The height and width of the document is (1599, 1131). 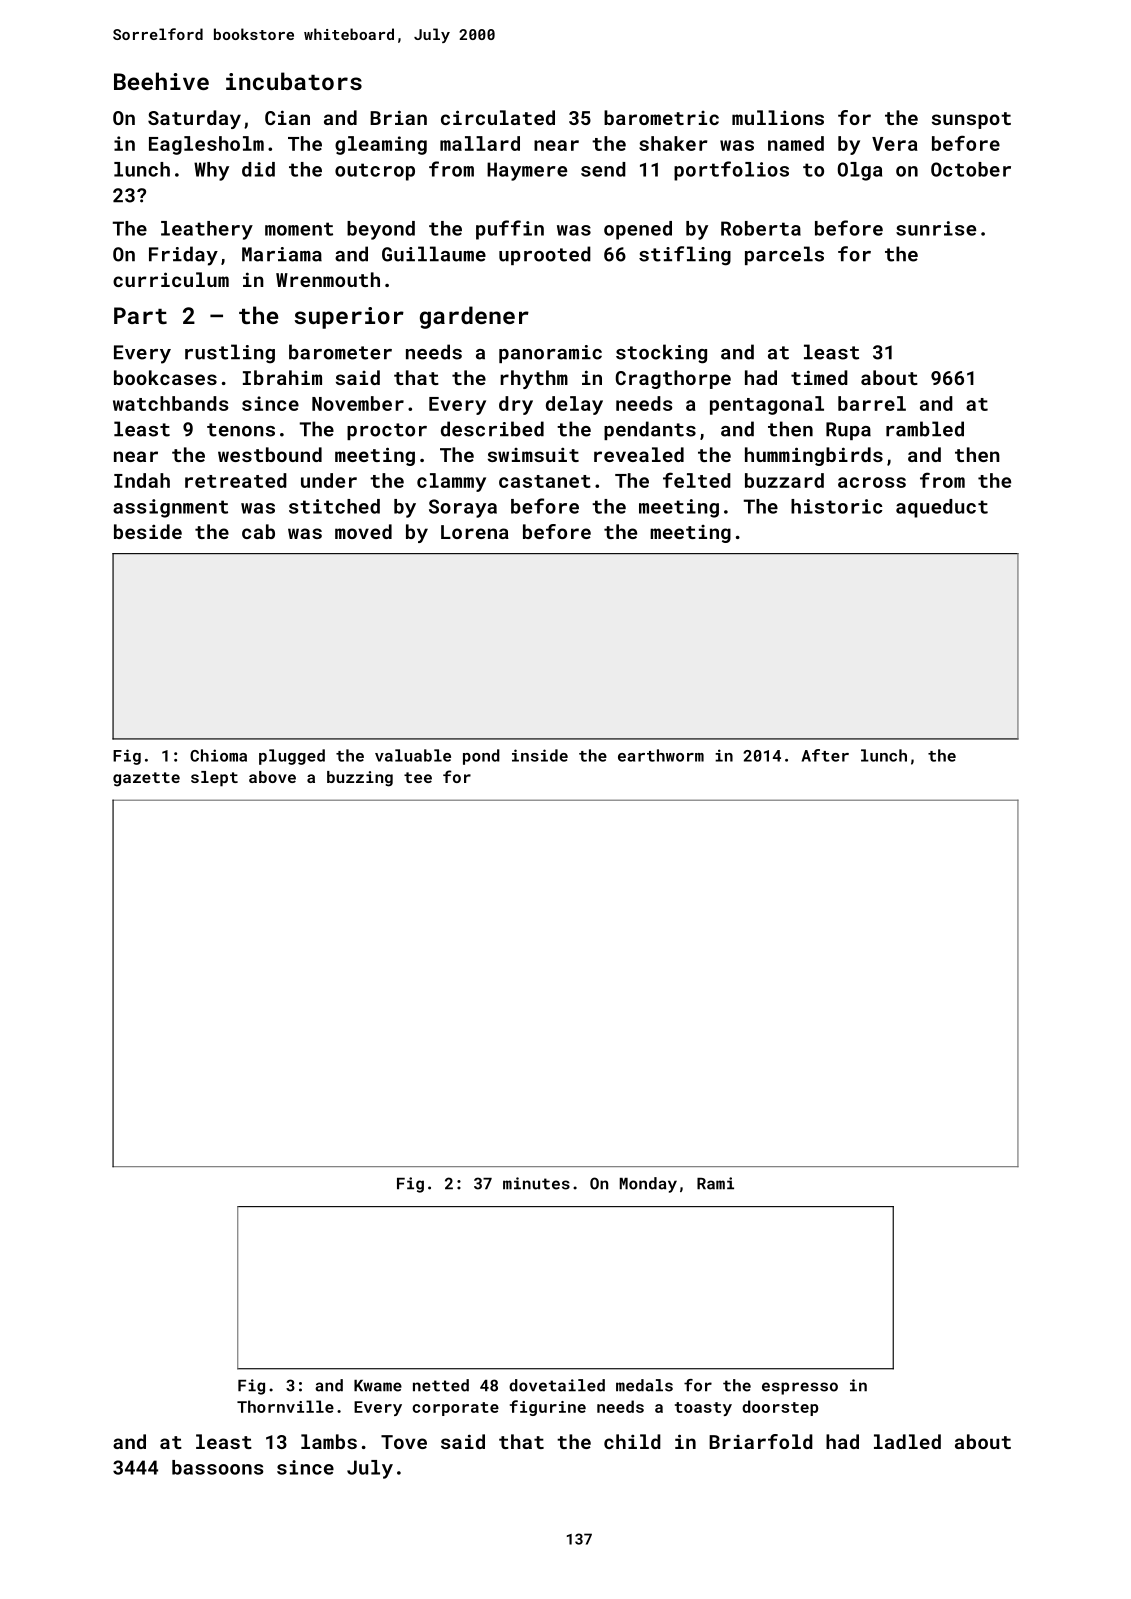 What do you see at coordinates (942, 508) in the document?
I see `aqueduct` at bounding box center [942, 508].
